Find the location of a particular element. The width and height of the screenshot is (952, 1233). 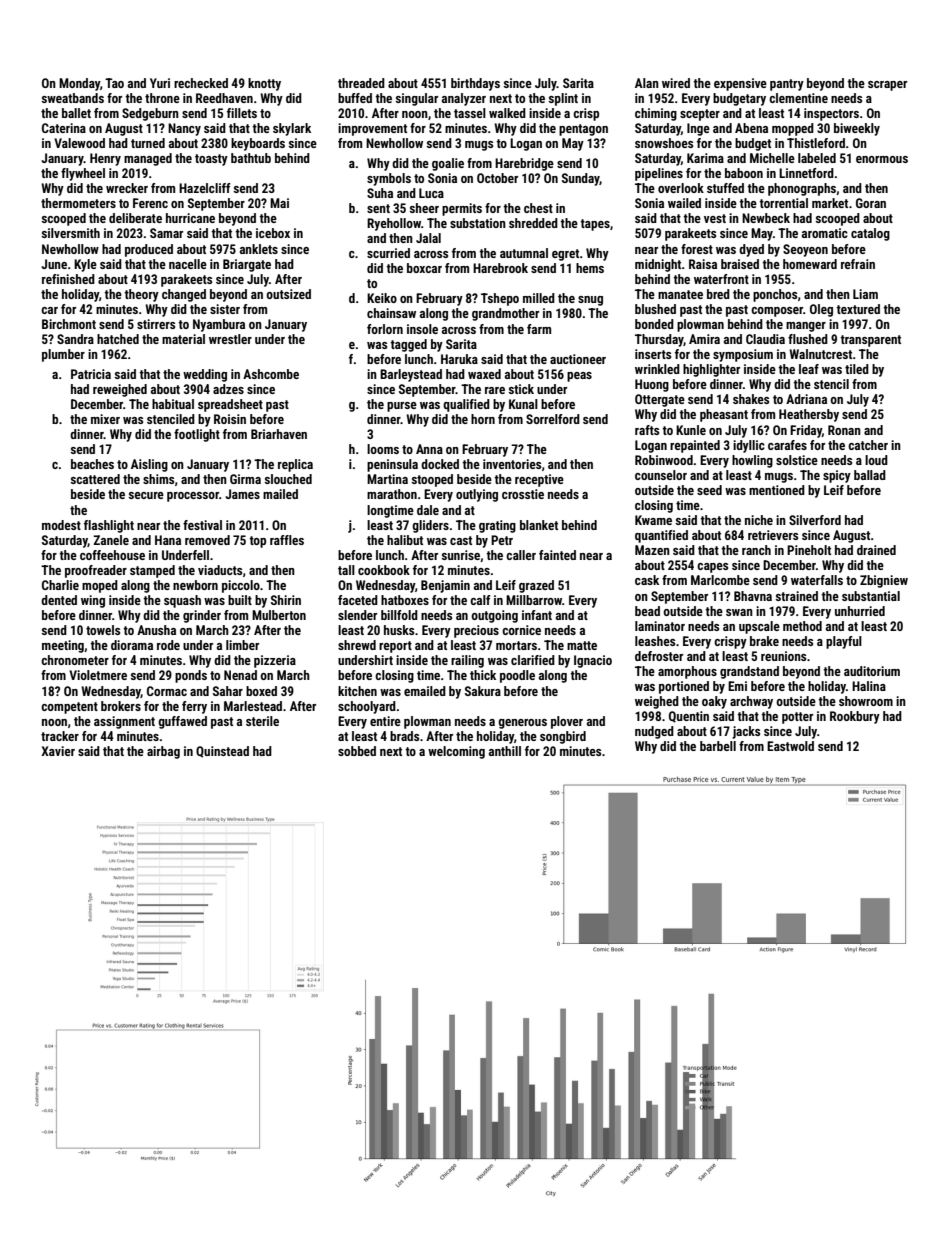

birthdays is located at coordinates (475, 84).
